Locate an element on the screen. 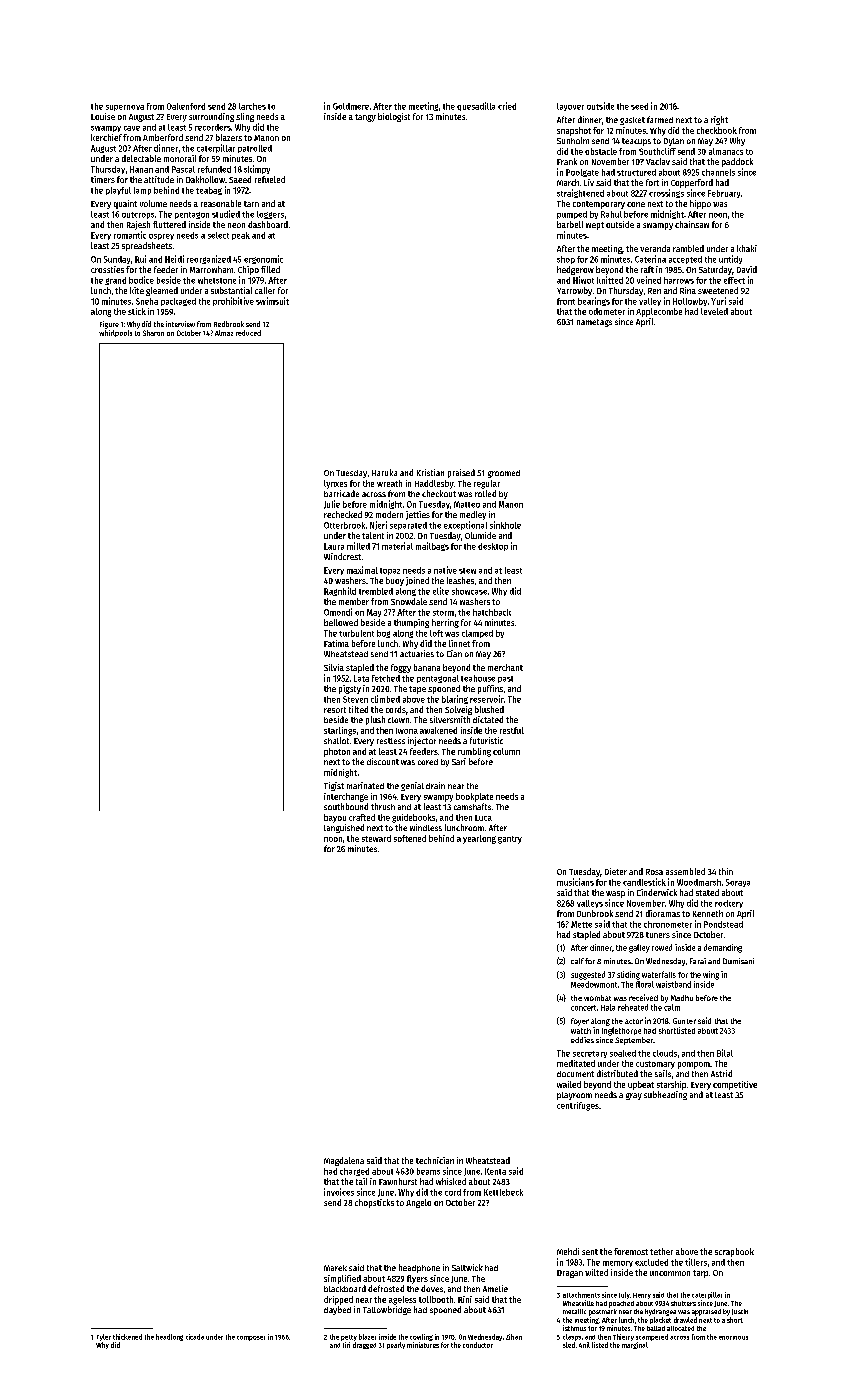  Dumisani is located at coordinates (738, 961).
